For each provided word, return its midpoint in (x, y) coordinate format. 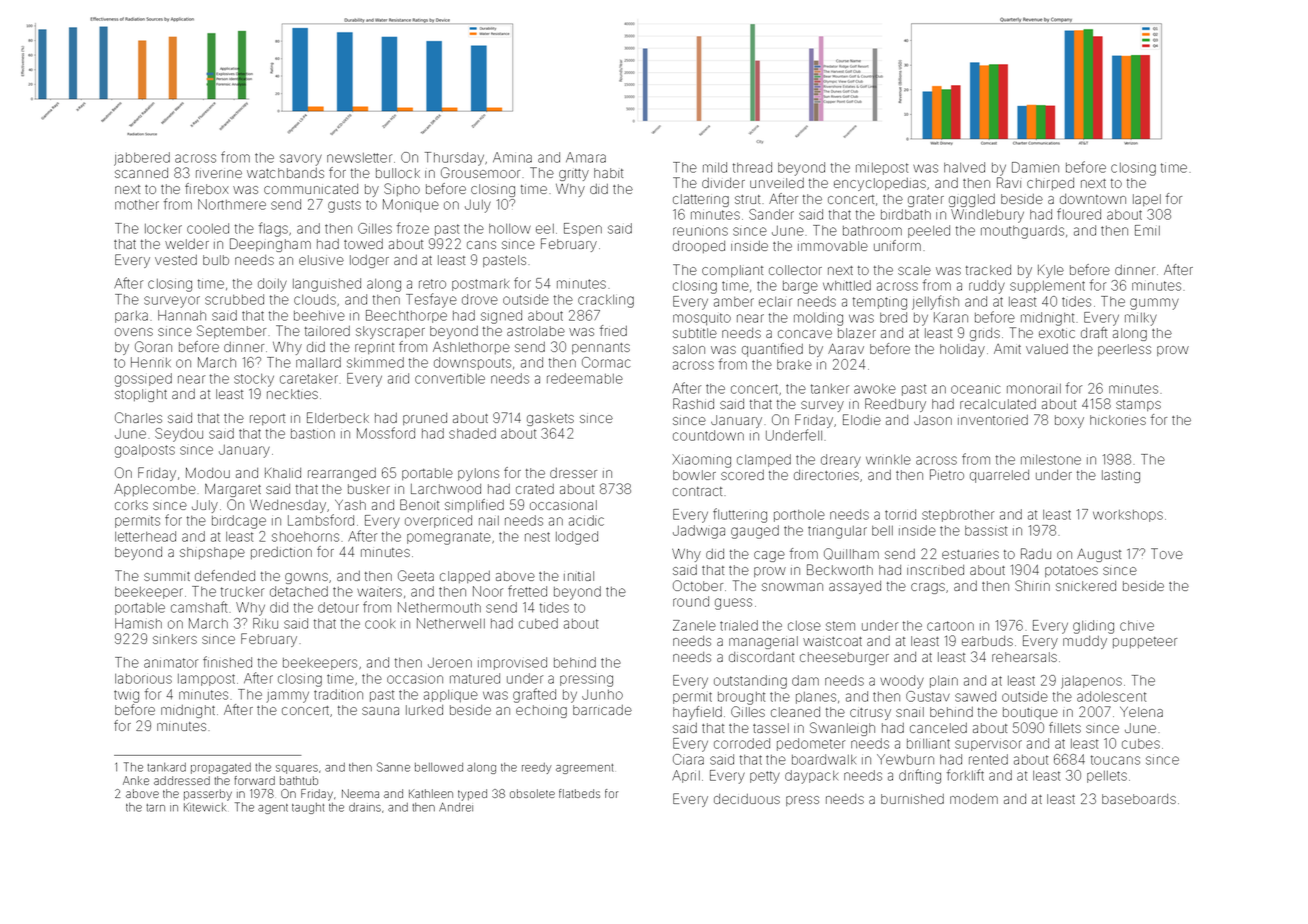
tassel (771, 728)
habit (608, 173)
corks (131, 505)
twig (126, 696)
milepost (882, 169)
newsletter (359, 158)
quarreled (999, 476)
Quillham (851, 554)
